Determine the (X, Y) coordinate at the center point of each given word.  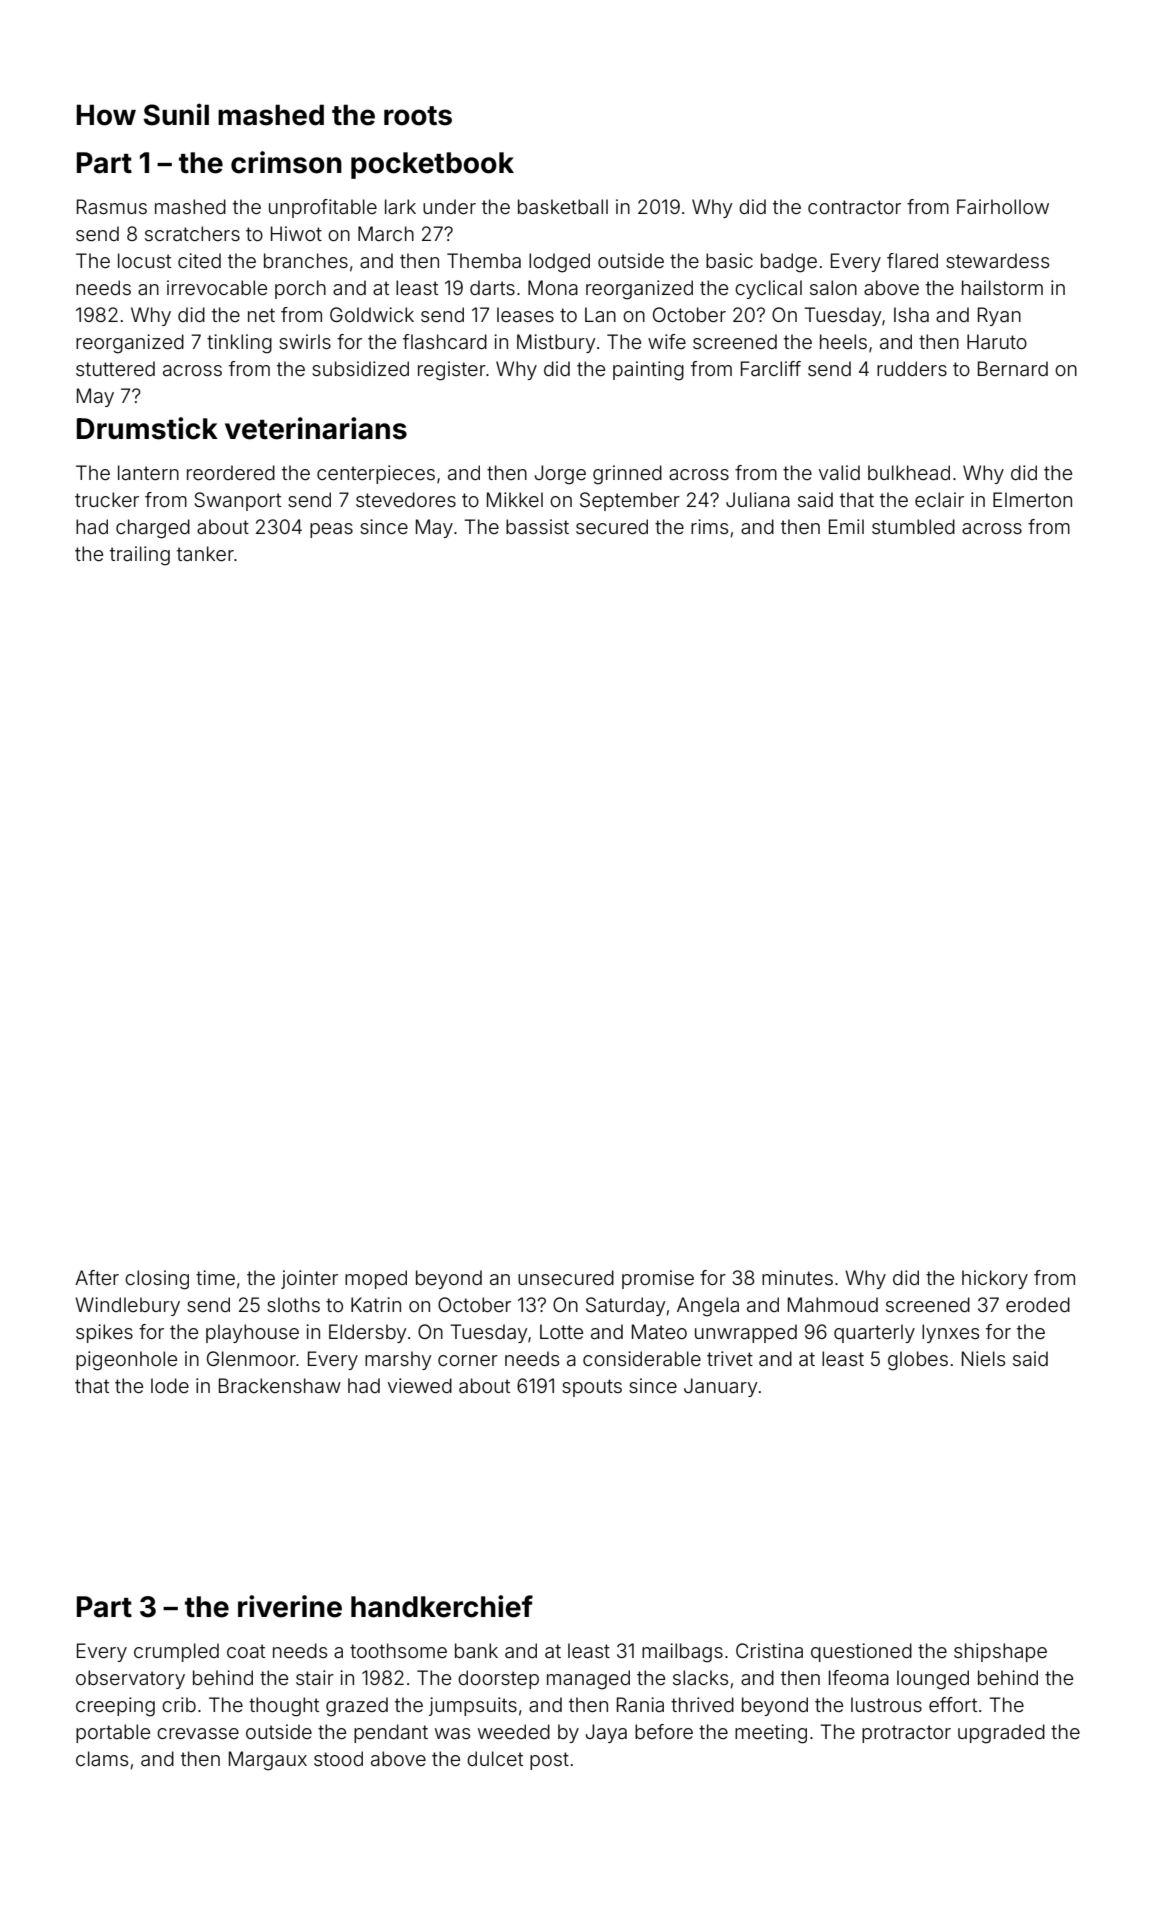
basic (729, 260)
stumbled (913, 526)
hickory (995, 1279)
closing (157, 1280)
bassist (537, 526)
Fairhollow (1003, 206)
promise (658, 1279)
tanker (205, 553)
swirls (305, 341)
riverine (290, 1606)
